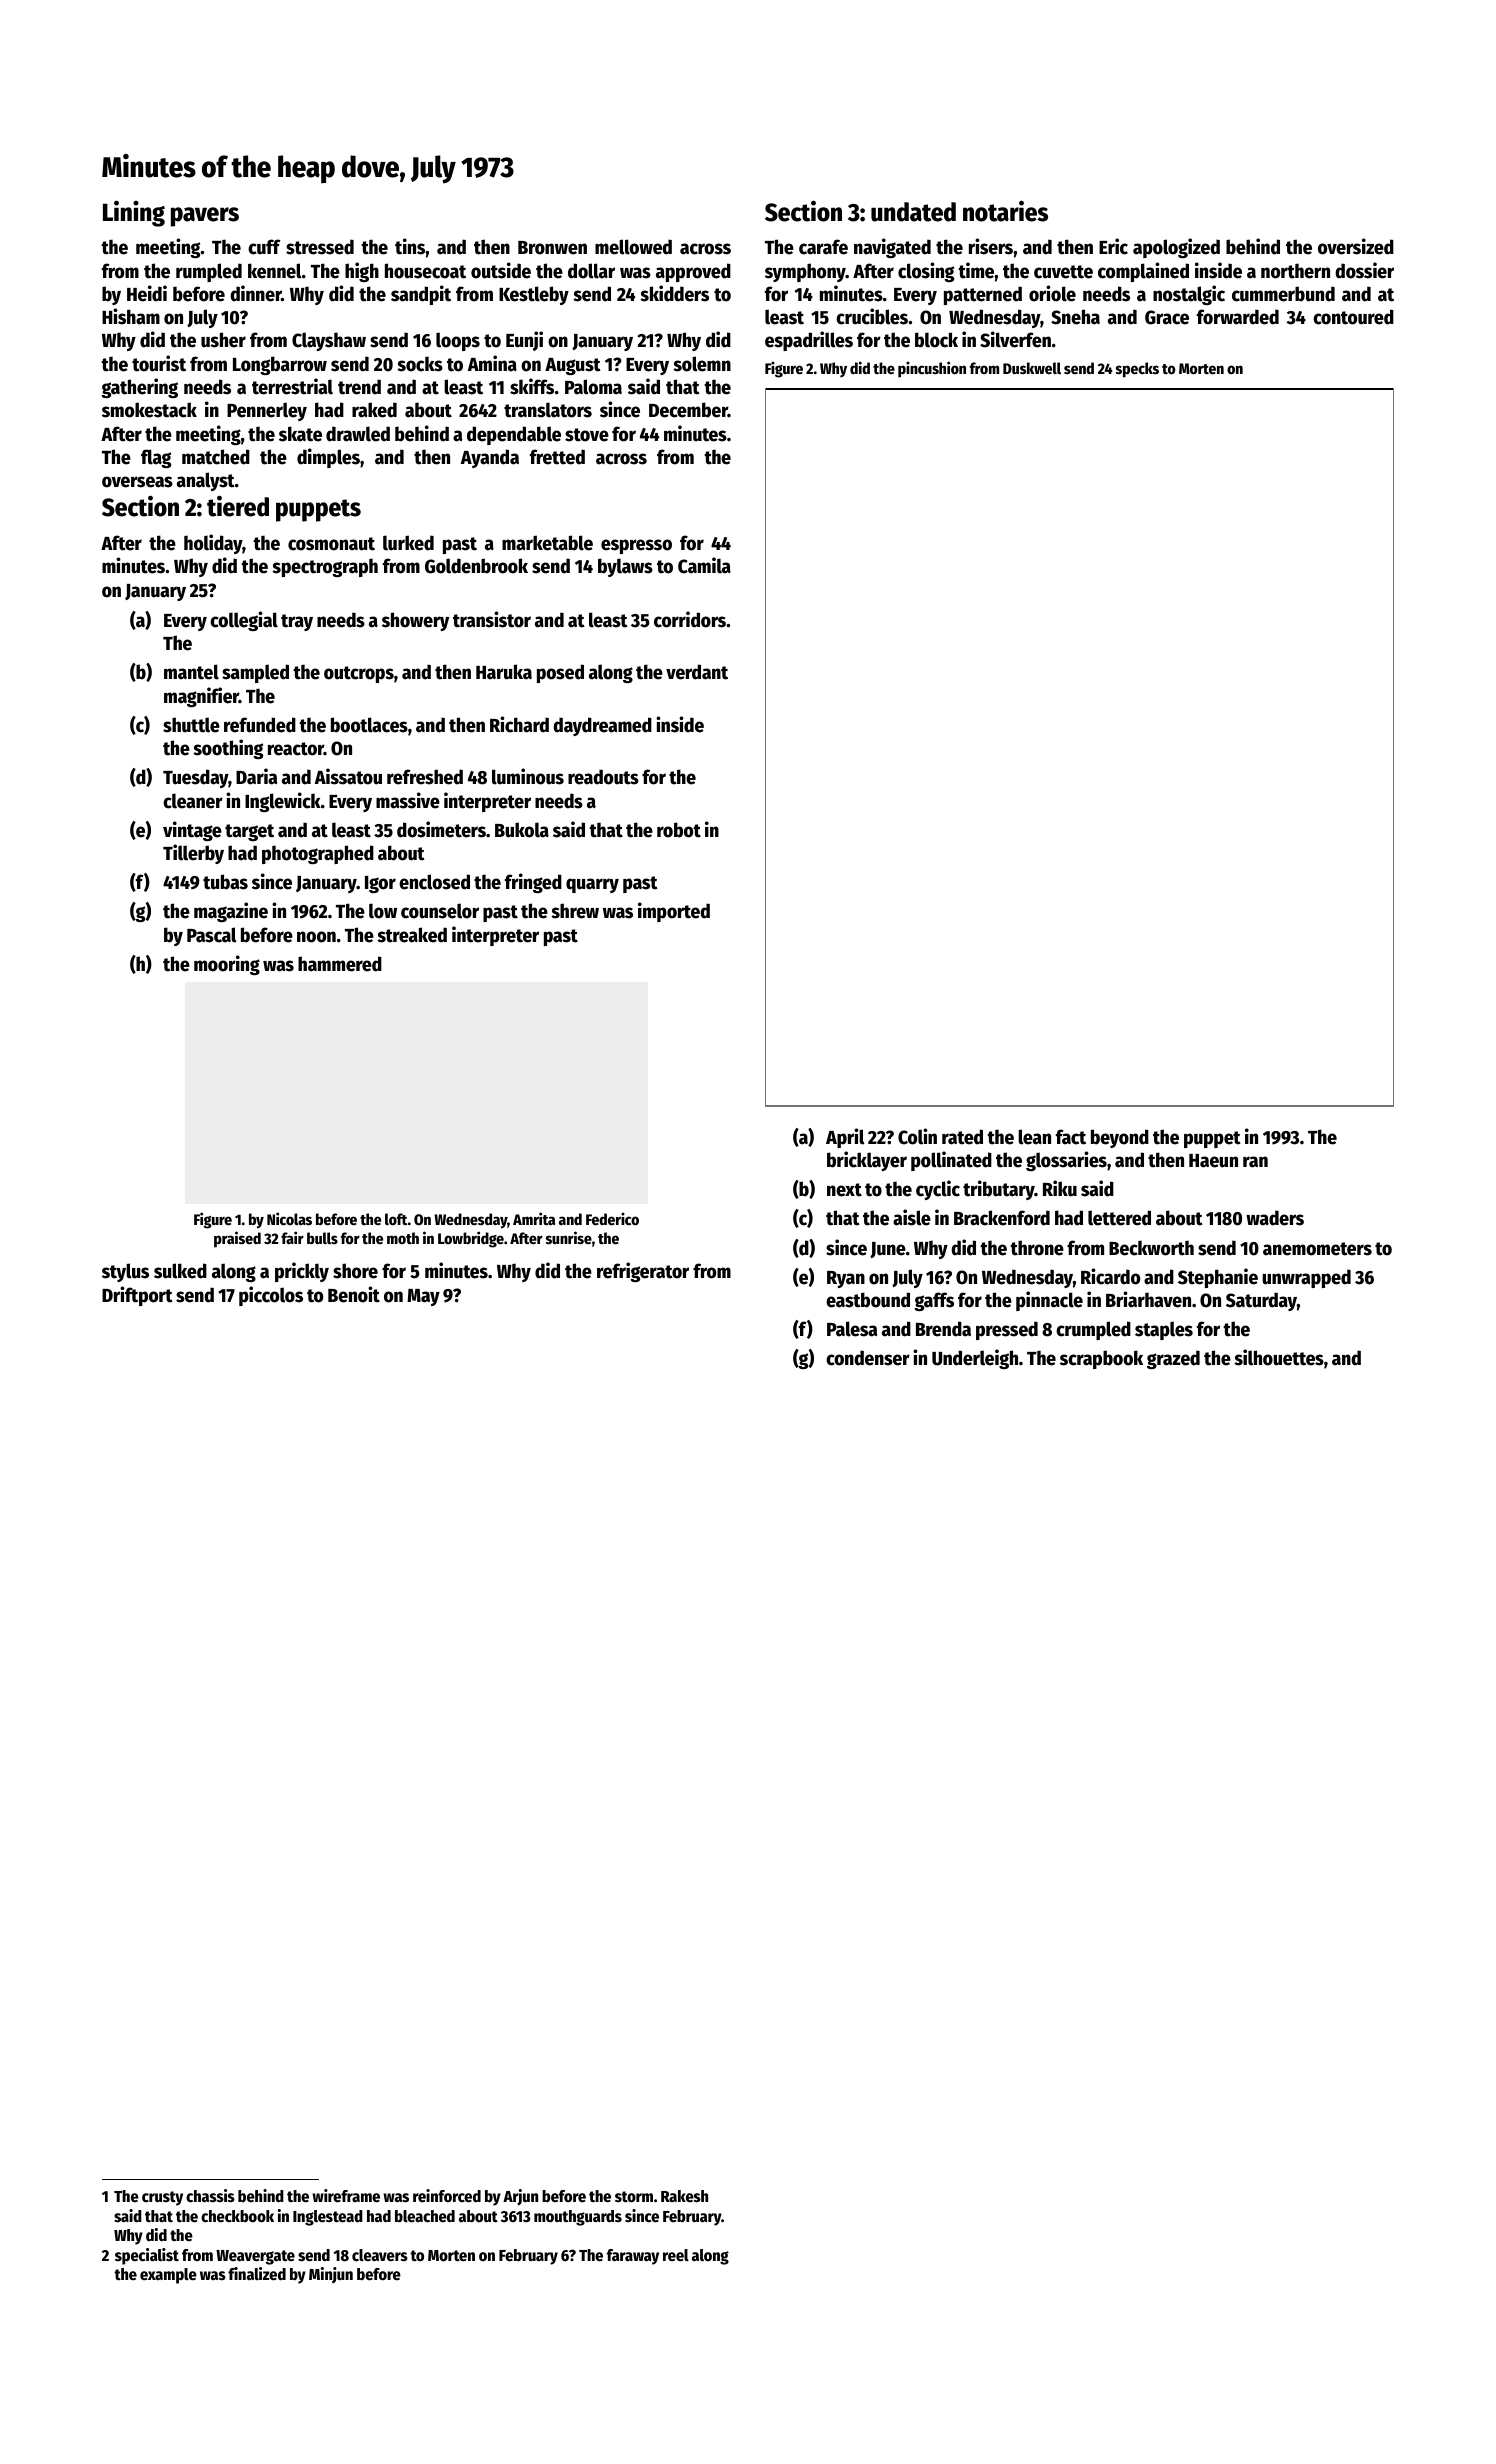 The height and width of the screenshot is (2464, 1496). What do you see at coordinates (684, 2196) in the screenshot?
I see `Rakesh` at bounding box center [684, 2196].
